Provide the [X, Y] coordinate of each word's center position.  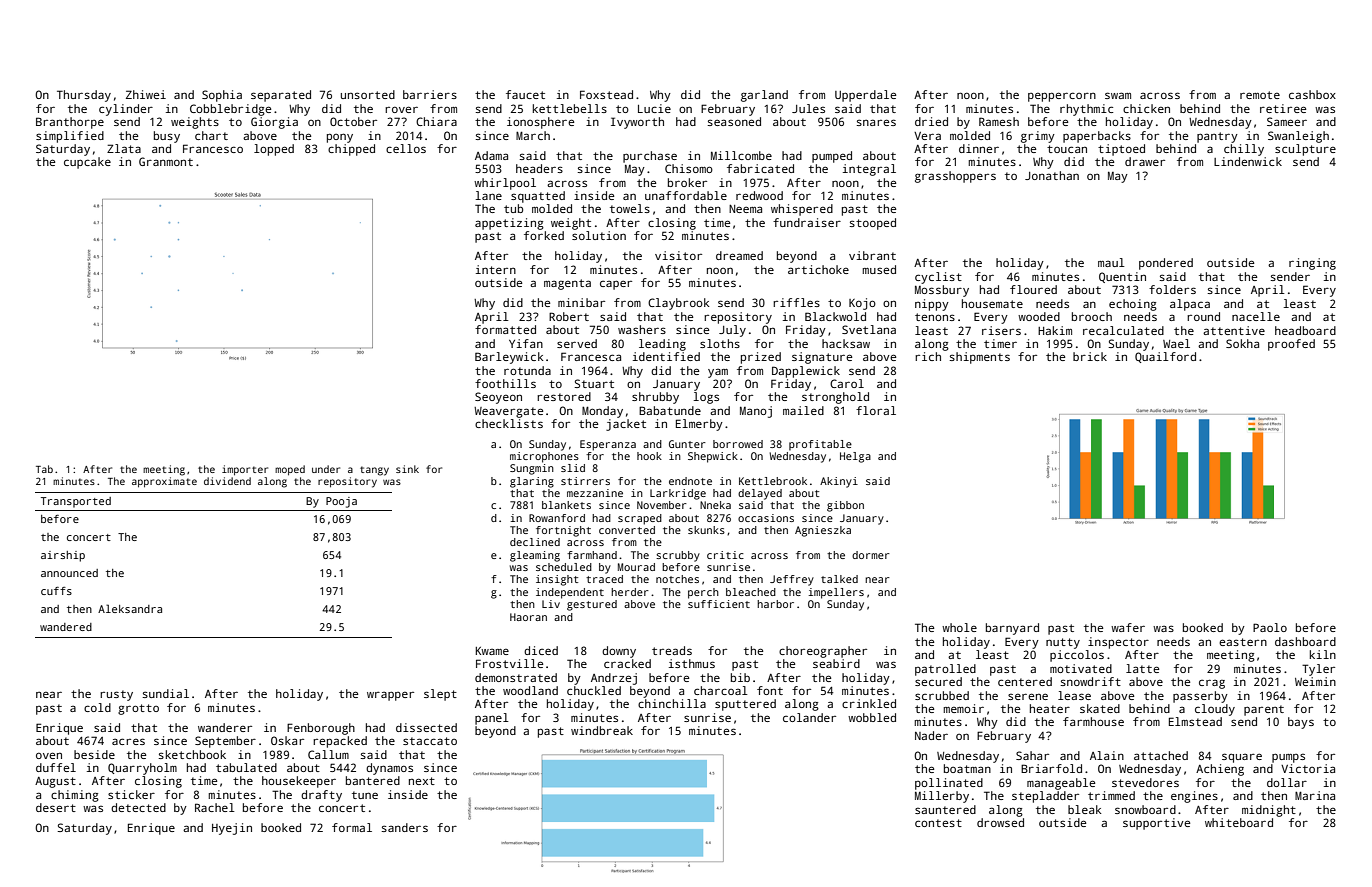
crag [1212, 684]
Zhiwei [146, 94]
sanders [404, 827]
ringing [1312, 264]
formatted [505, 329]
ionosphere [540, 123]
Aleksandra [130, 608]
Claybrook [678, 304]
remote [1260, 95]
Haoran [528, 617]
